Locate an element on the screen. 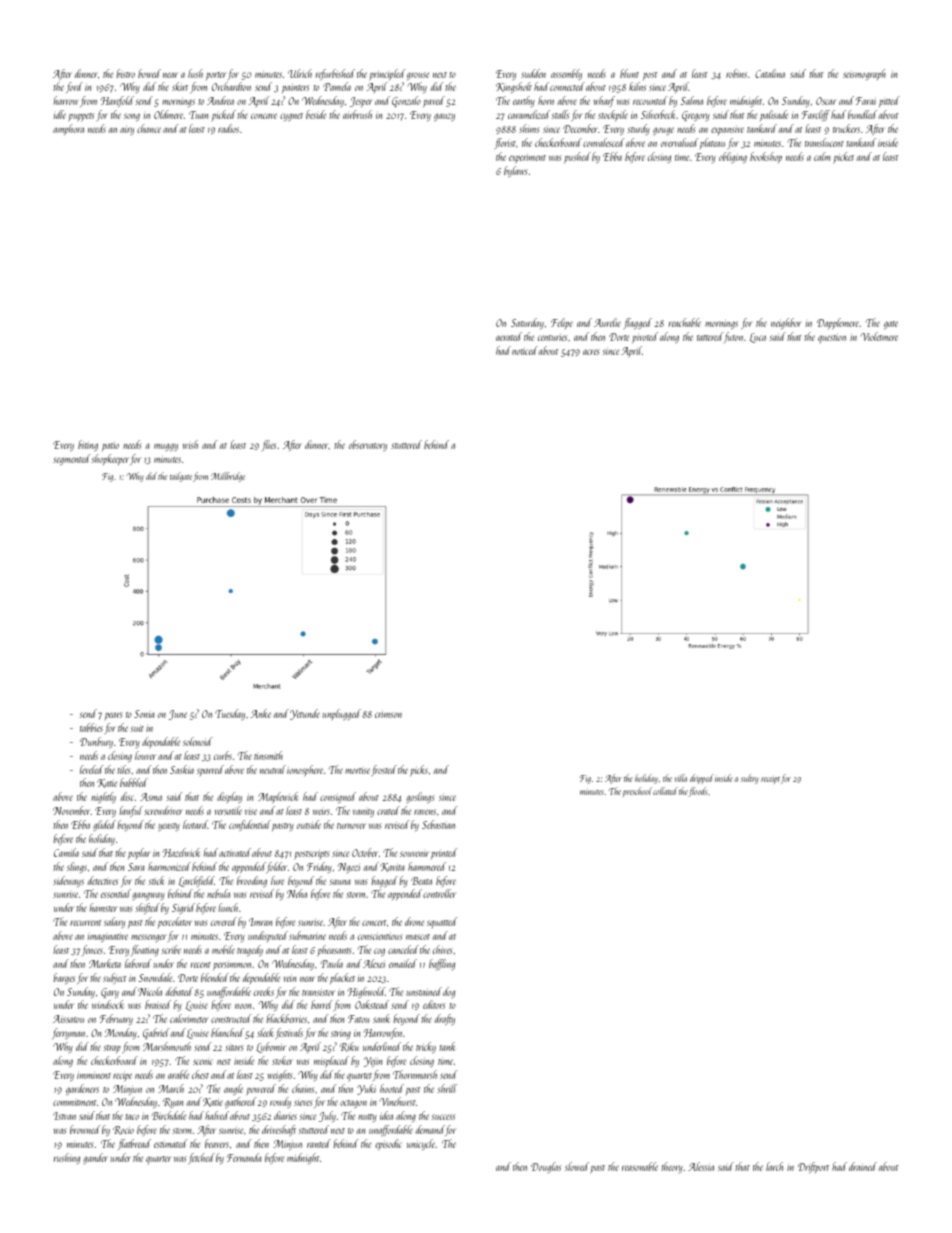  airy is located at coordinates (127, 130).
